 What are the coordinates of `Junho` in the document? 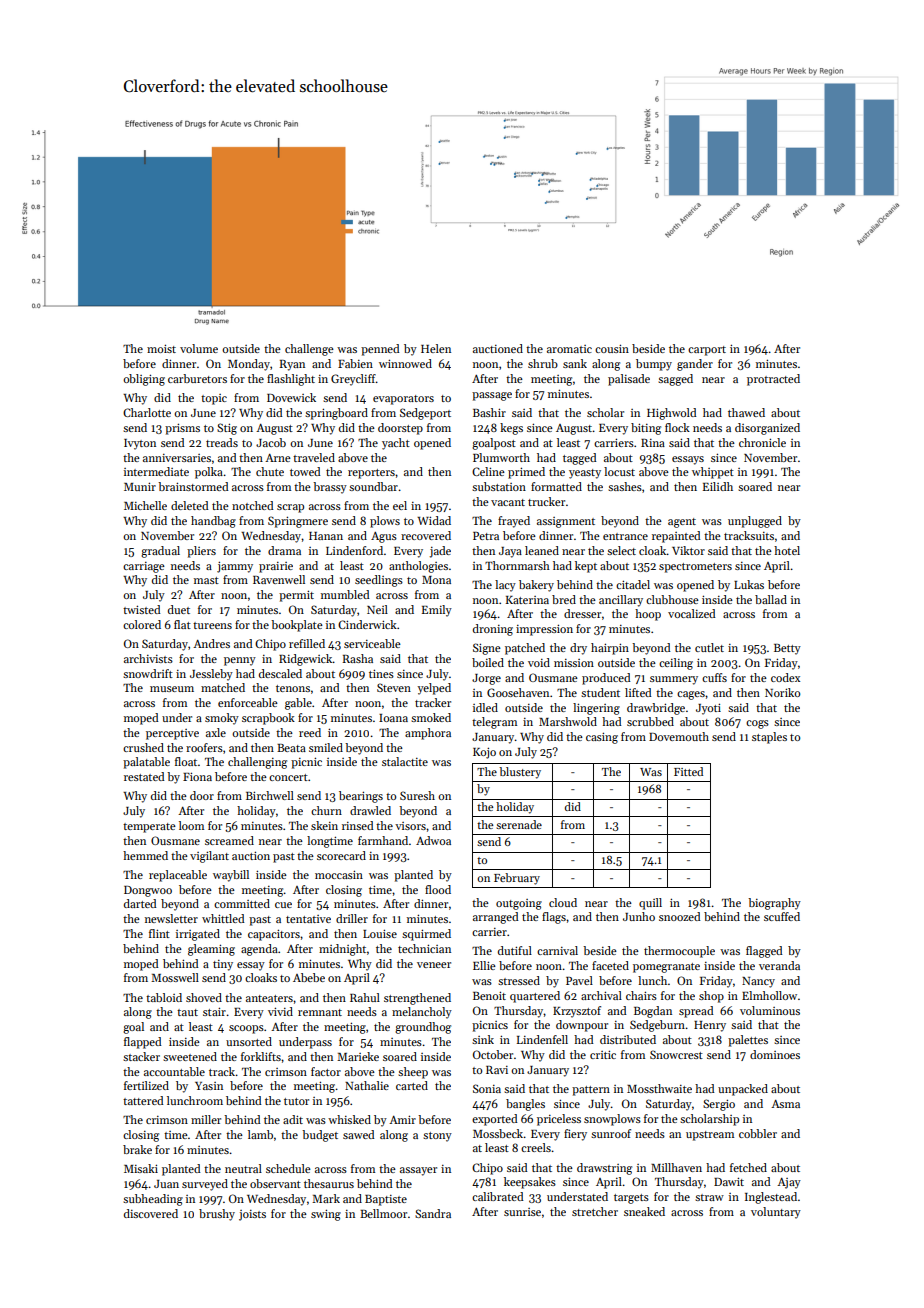 It's located at (639, 916).
